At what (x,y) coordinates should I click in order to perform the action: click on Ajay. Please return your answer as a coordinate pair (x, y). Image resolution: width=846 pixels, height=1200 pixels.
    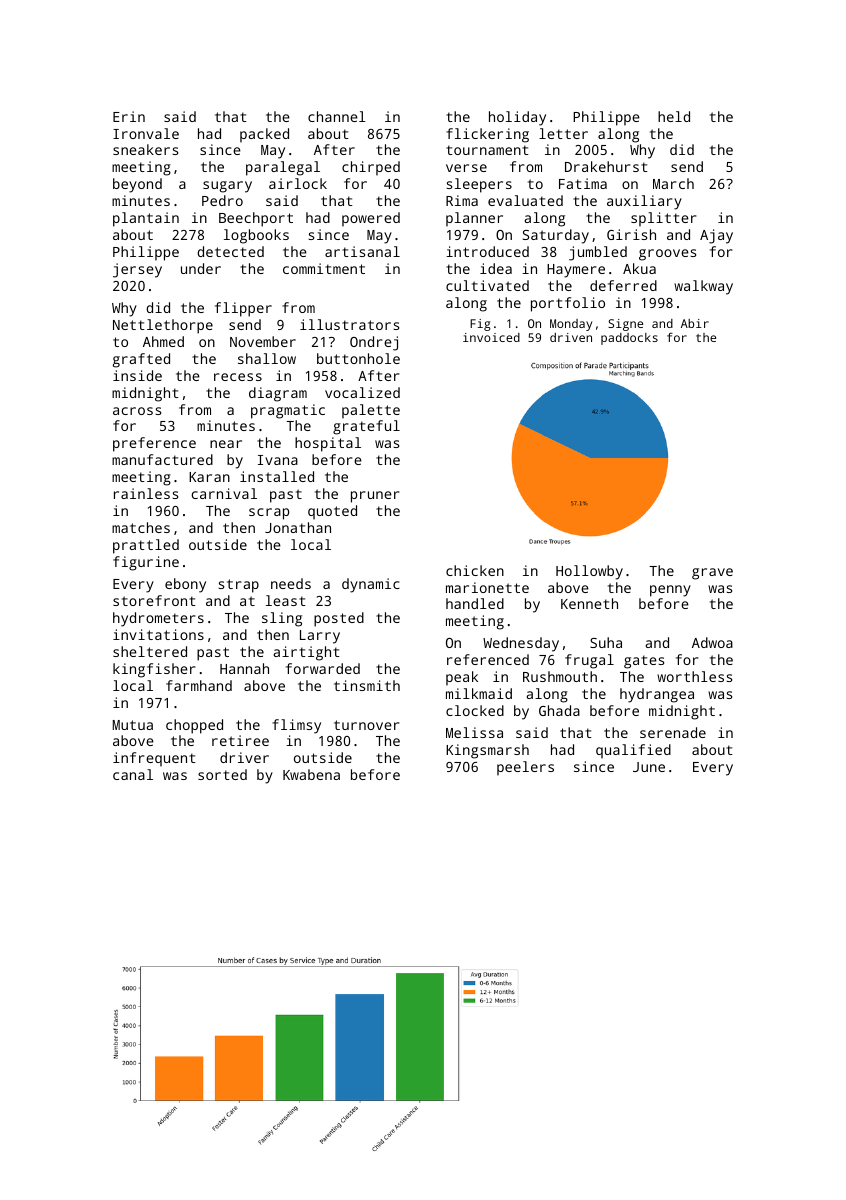
    Looking at the image, I should click on (716, 236).
